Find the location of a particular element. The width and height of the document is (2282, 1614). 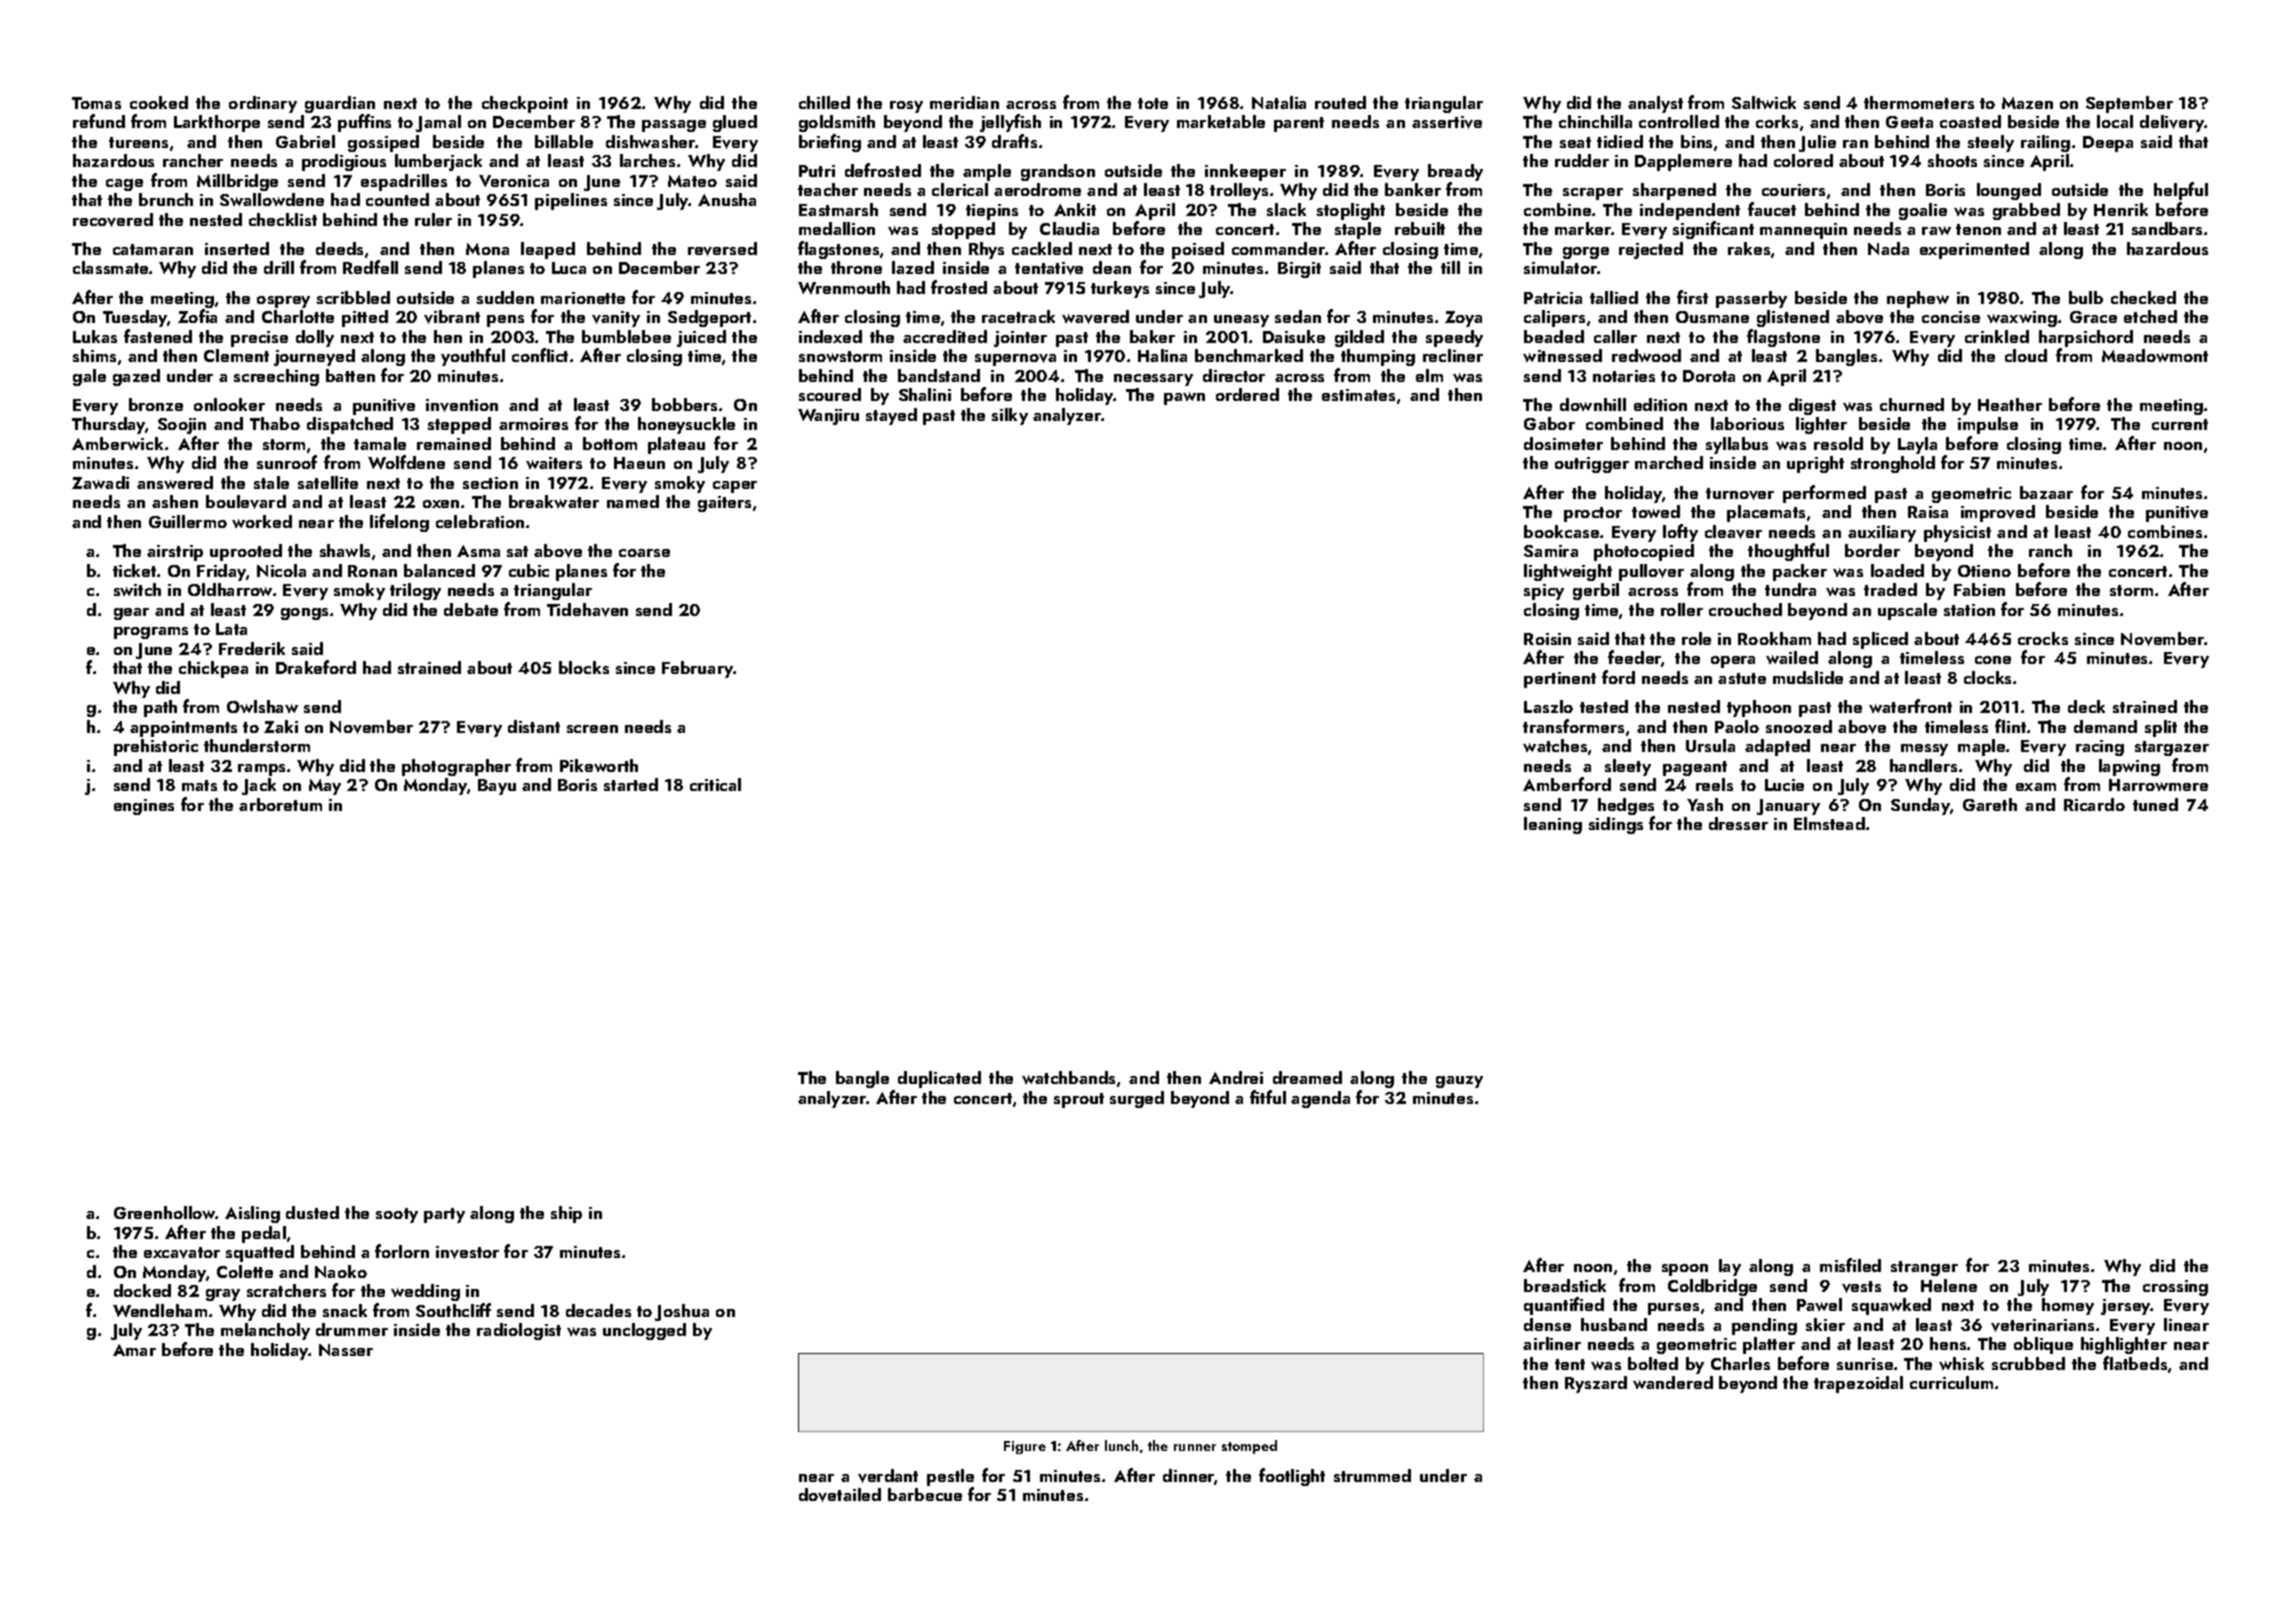

bronze is located at coordinates (156, 404).
